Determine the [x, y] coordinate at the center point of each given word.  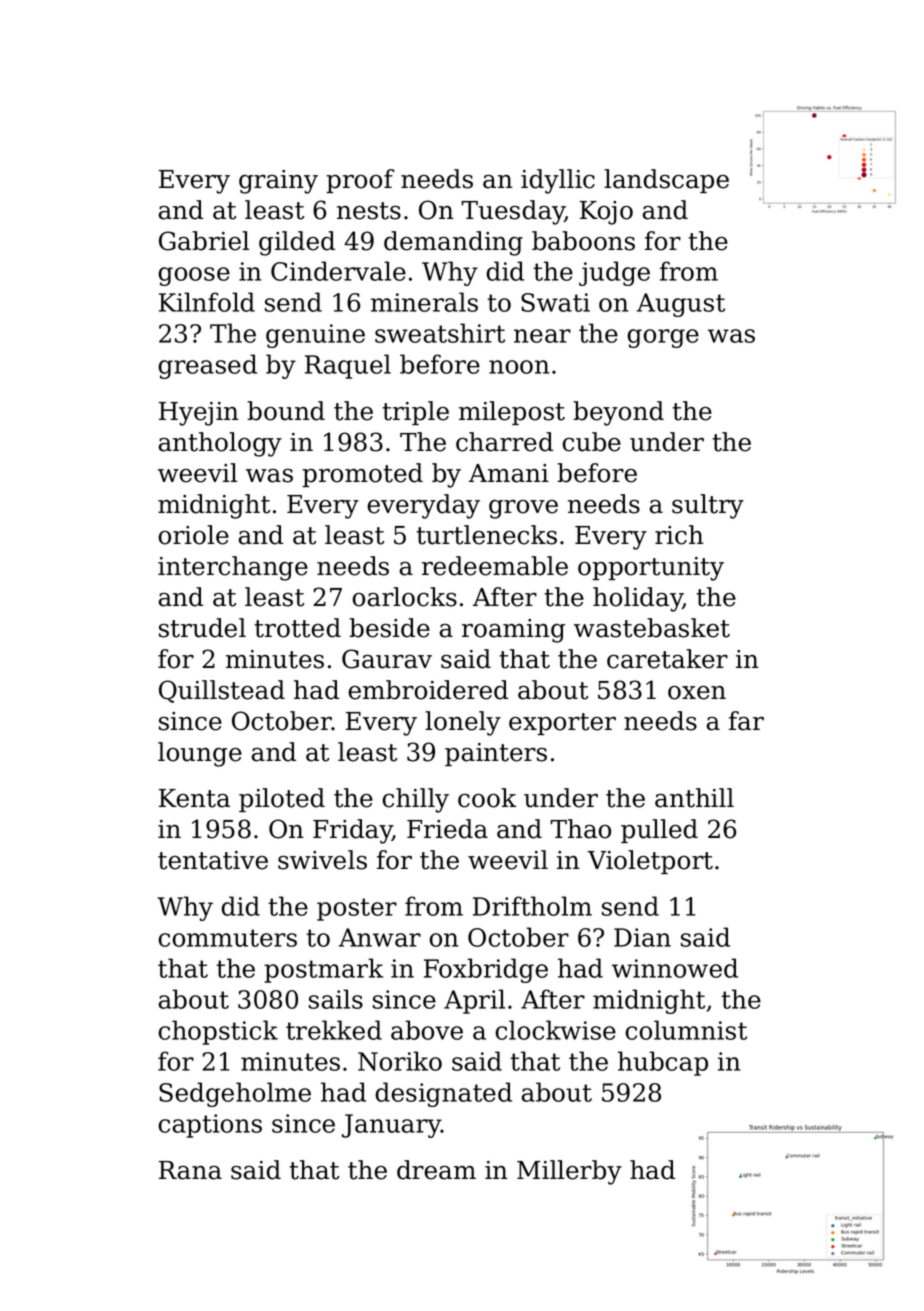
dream [436, 1170]
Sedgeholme [235, 1094]
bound [286, 411]
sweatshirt [440, 333]
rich [679, 535]
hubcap [663, 1063]
